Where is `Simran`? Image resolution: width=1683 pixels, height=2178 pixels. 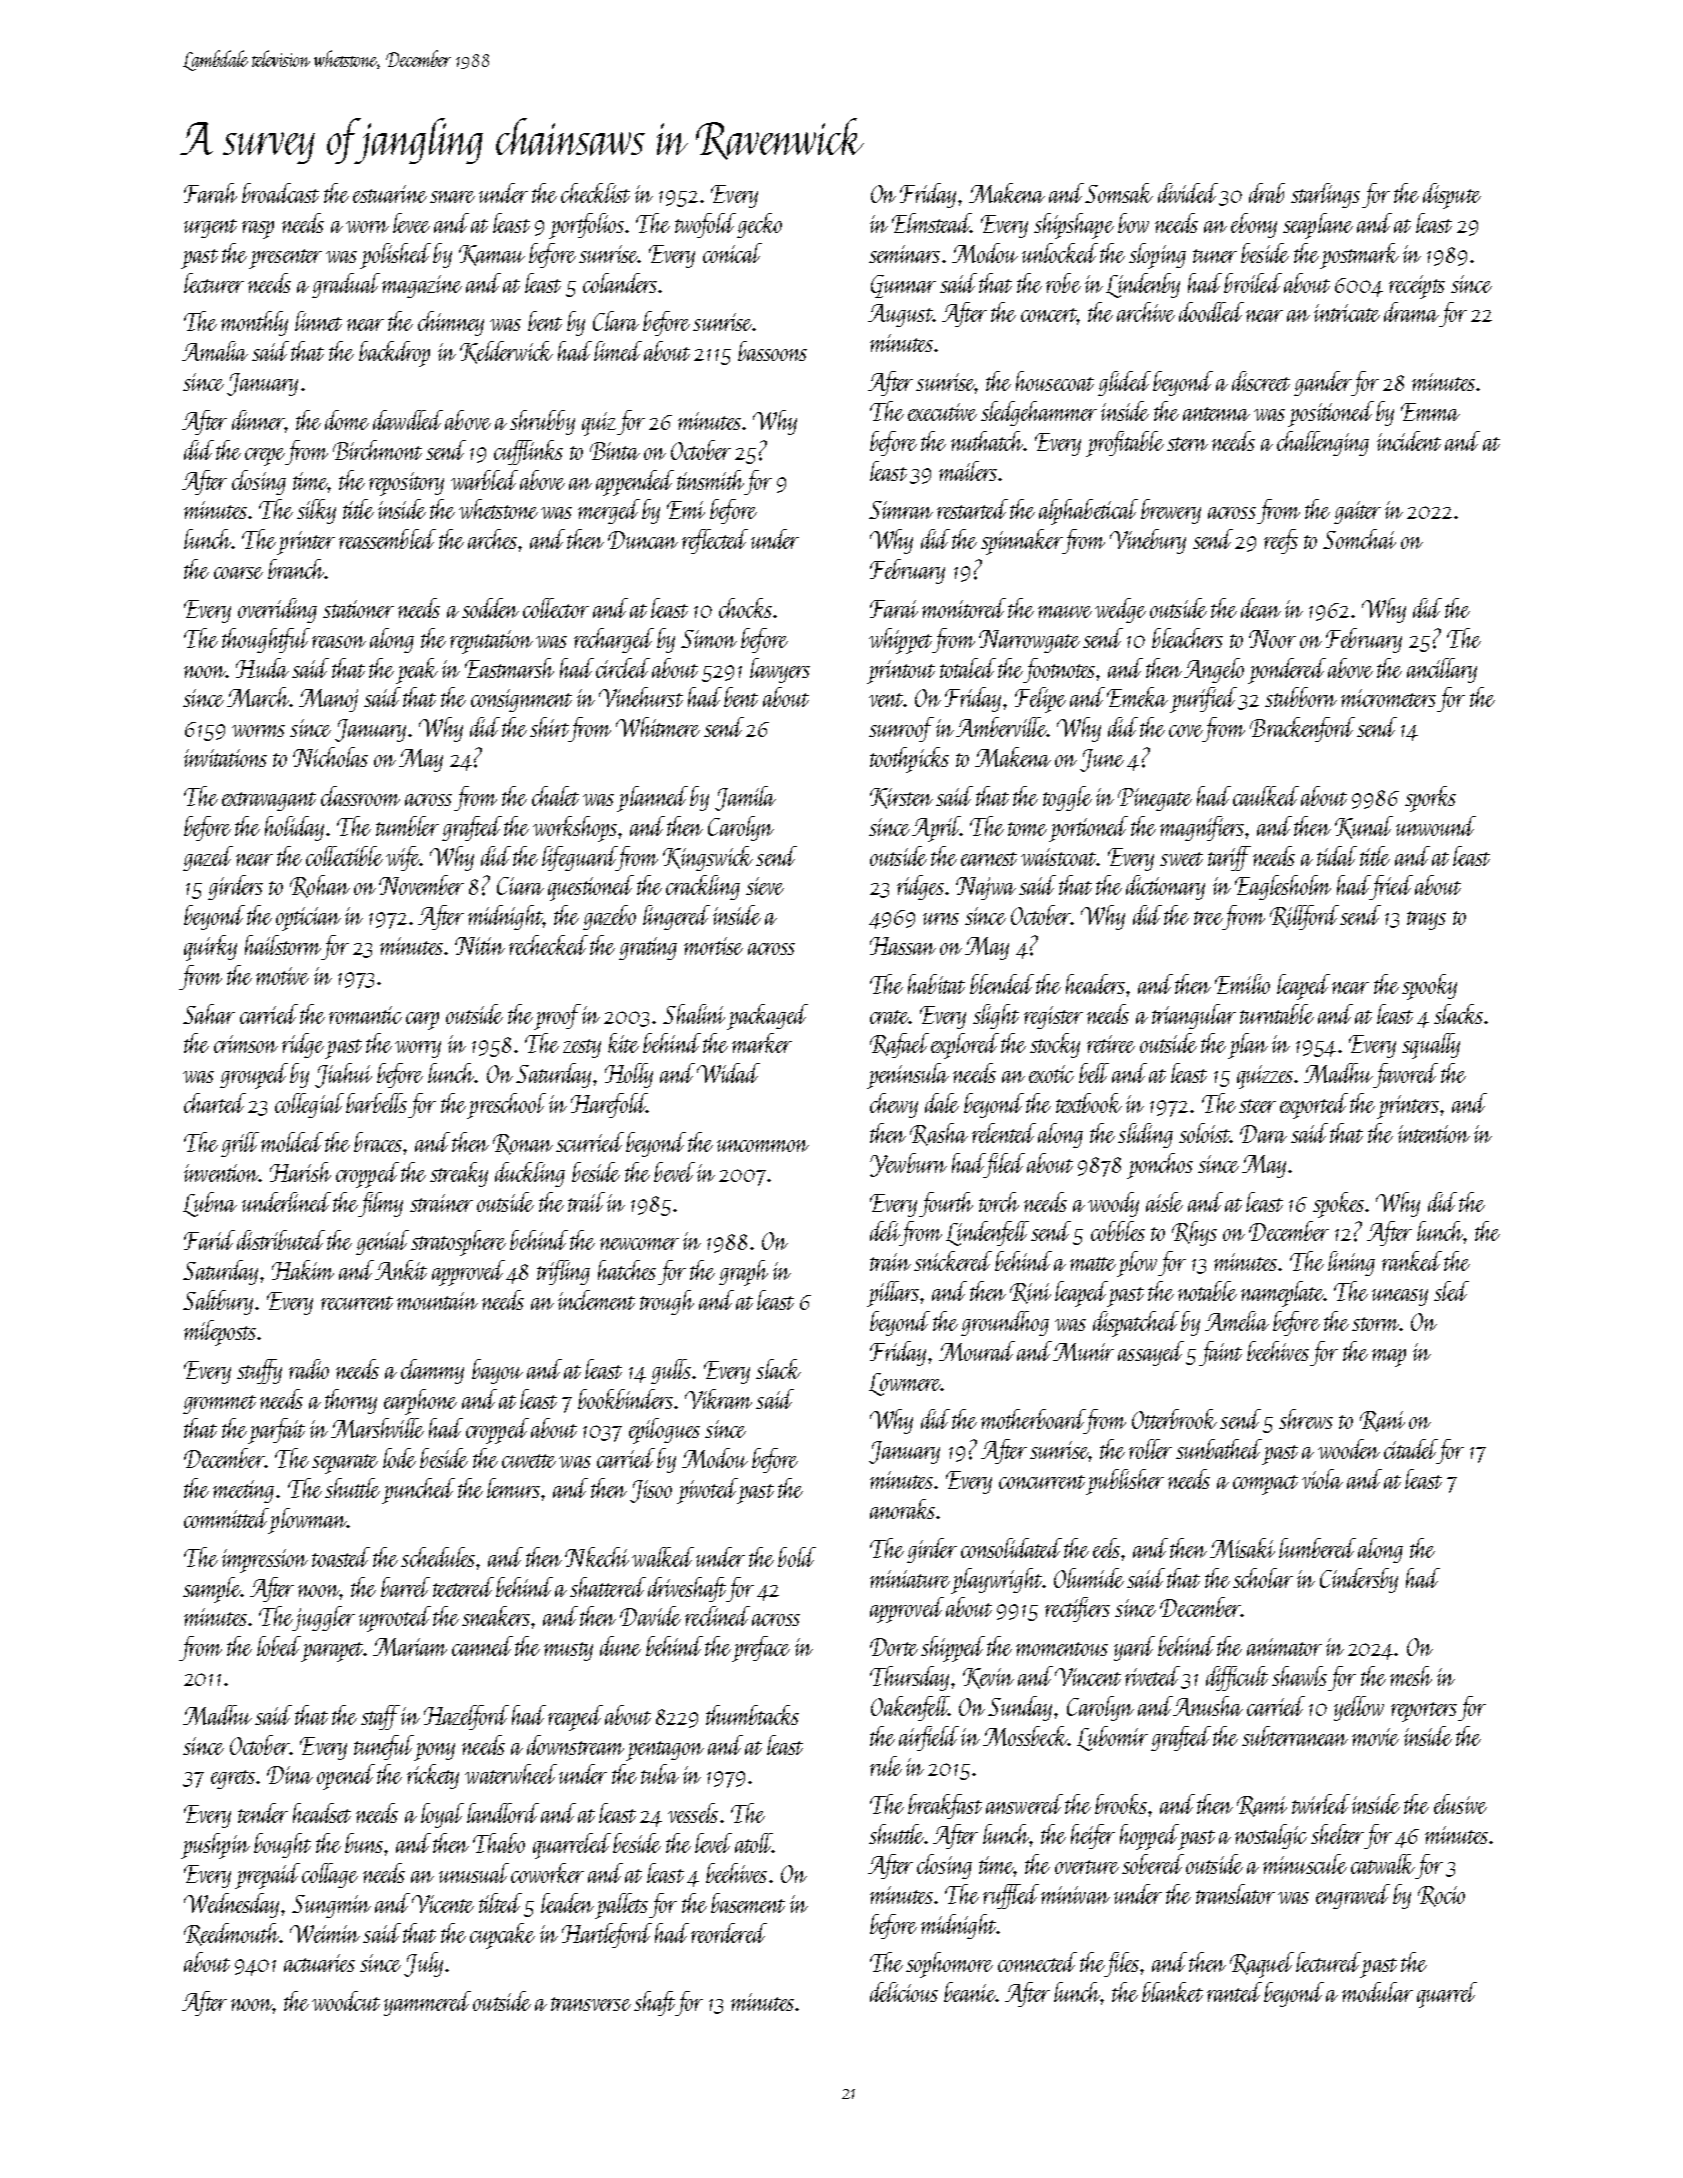 Simran is located at coordinates (901, 510).
